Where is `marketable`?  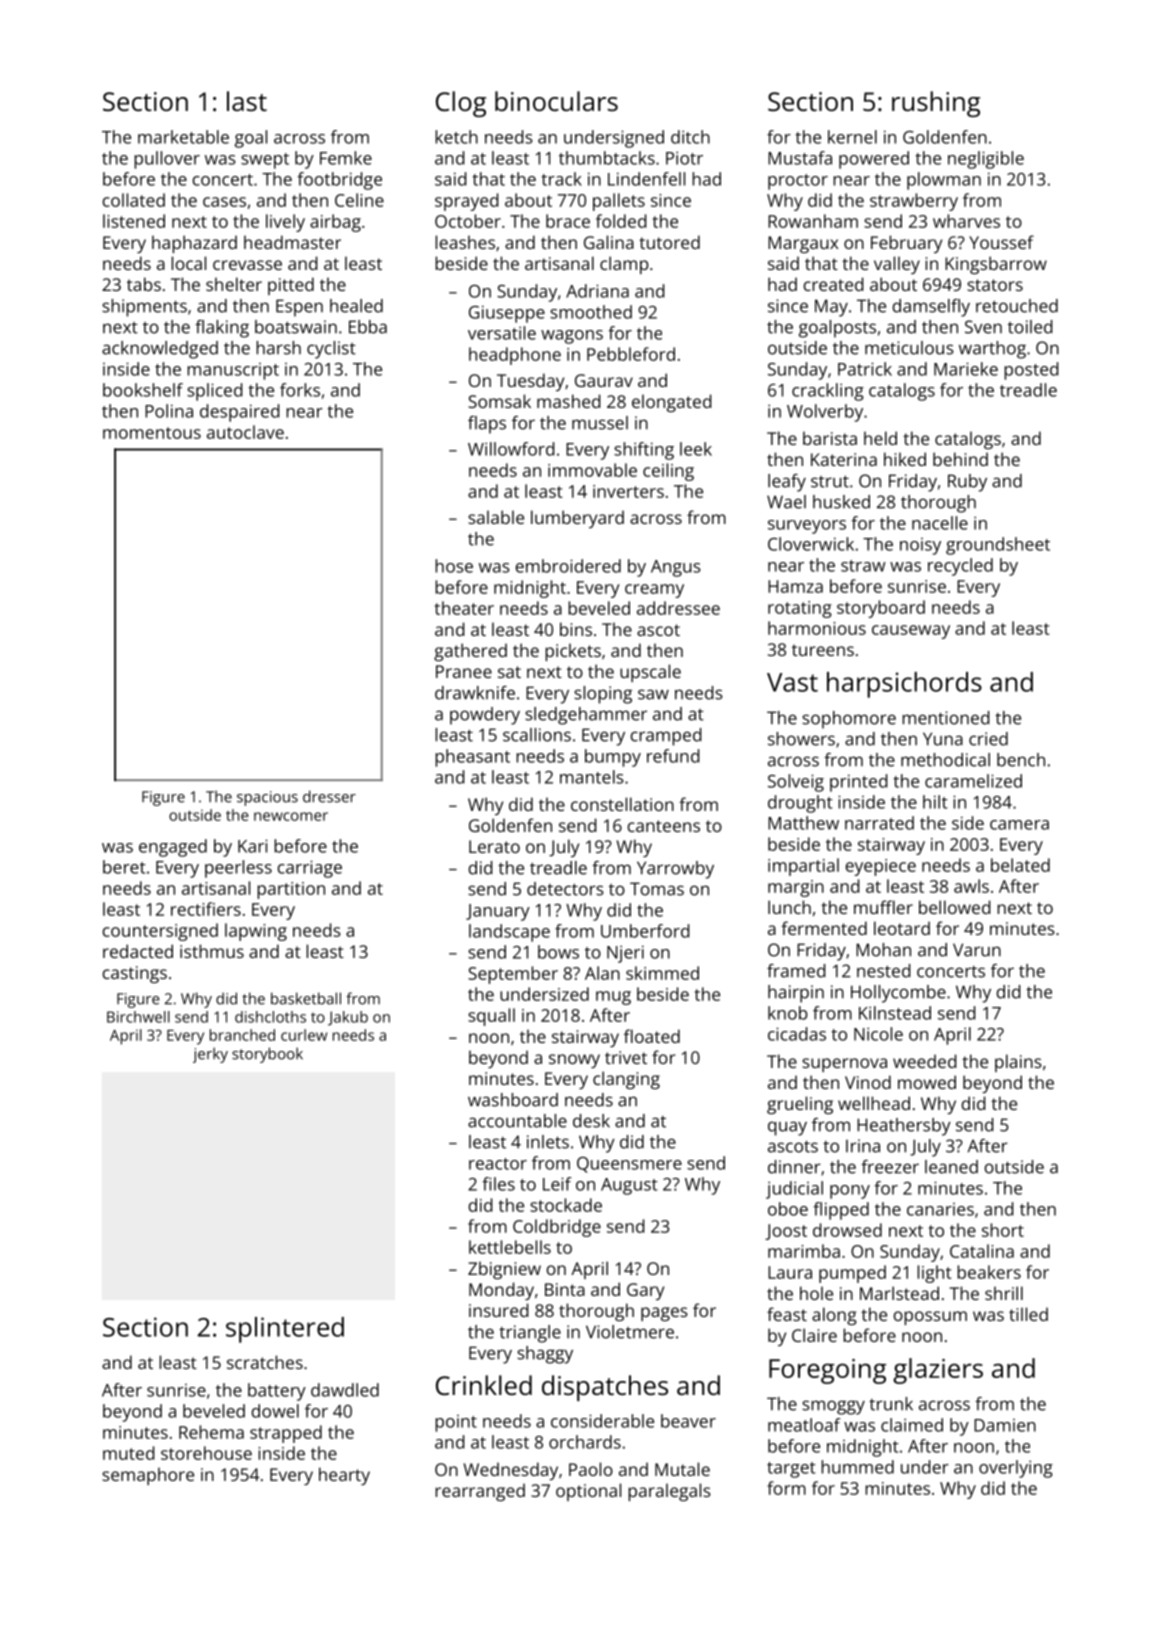 marketable is located at coordinates (183, 137).
